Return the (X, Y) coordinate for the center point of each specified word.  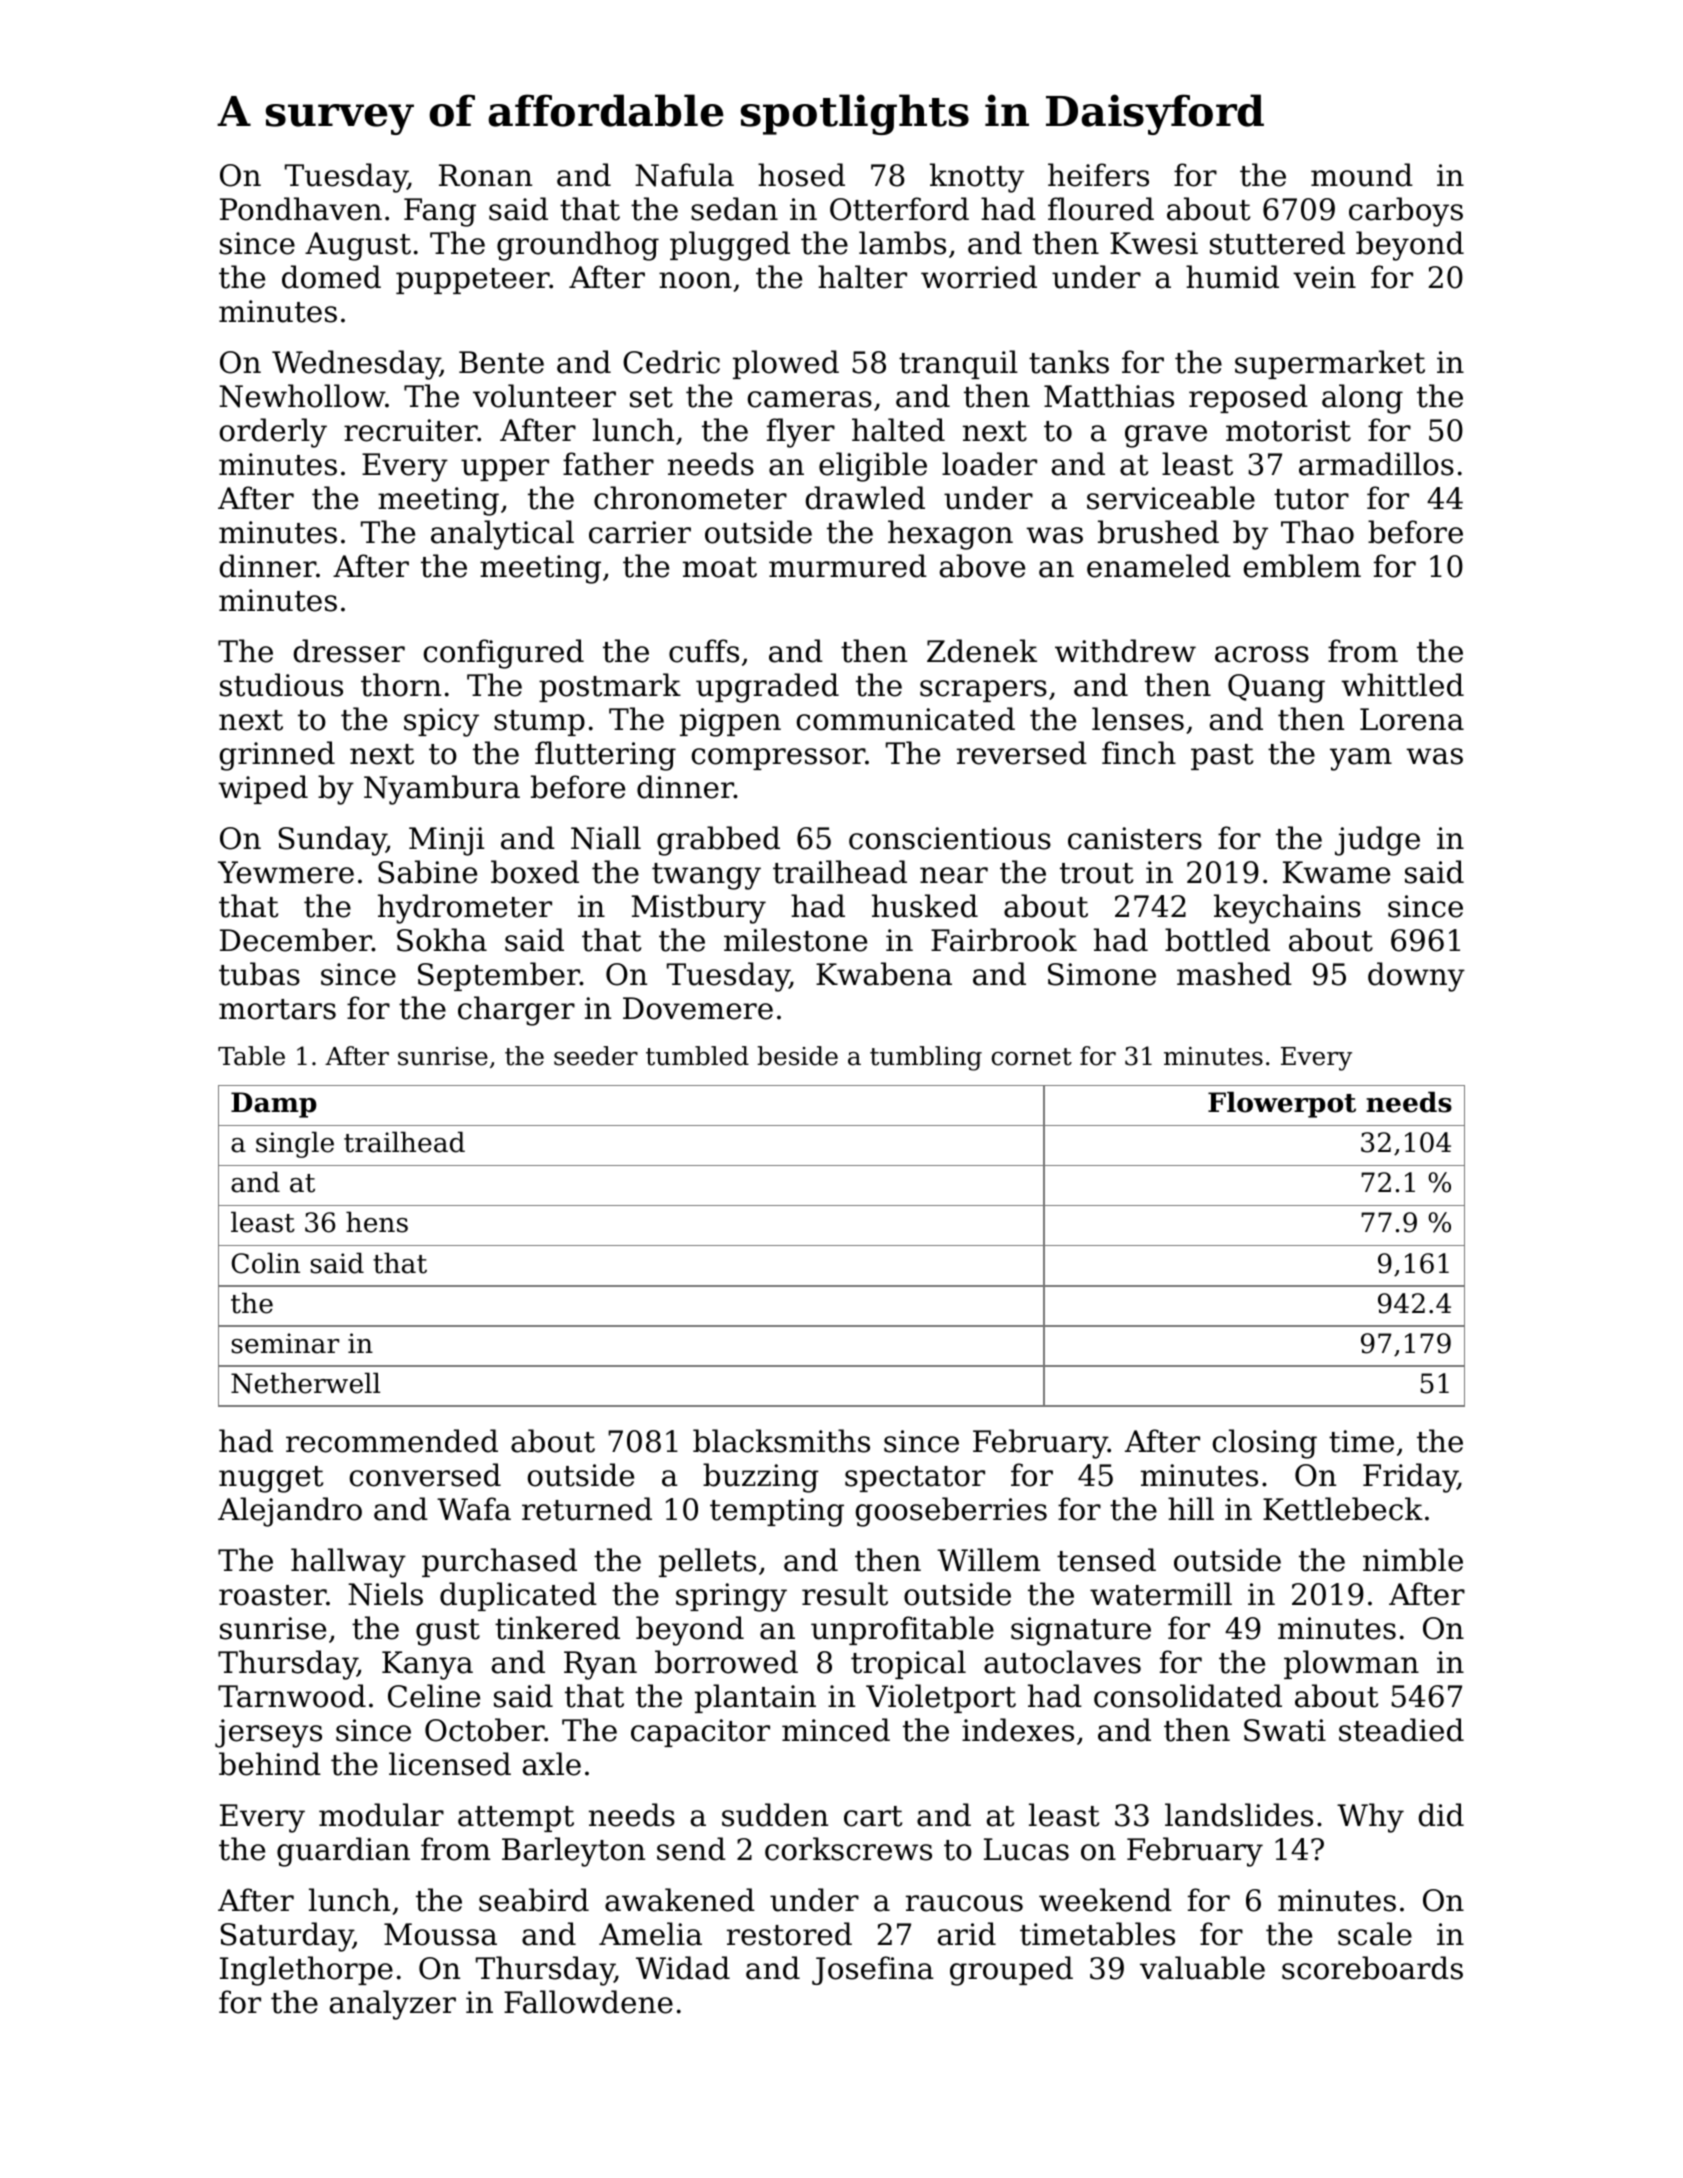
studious (281, 685)
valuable (1202, 1968)
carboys (1406, 212)
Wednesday (356, 365)
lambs (902, 243)
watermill (1161, 1594)
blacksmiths (781, 1441)
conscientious (950, 838)
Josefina (873, 1970)
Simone (1102, 974)
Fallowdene (588, 2002)
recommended (392, 1441)
